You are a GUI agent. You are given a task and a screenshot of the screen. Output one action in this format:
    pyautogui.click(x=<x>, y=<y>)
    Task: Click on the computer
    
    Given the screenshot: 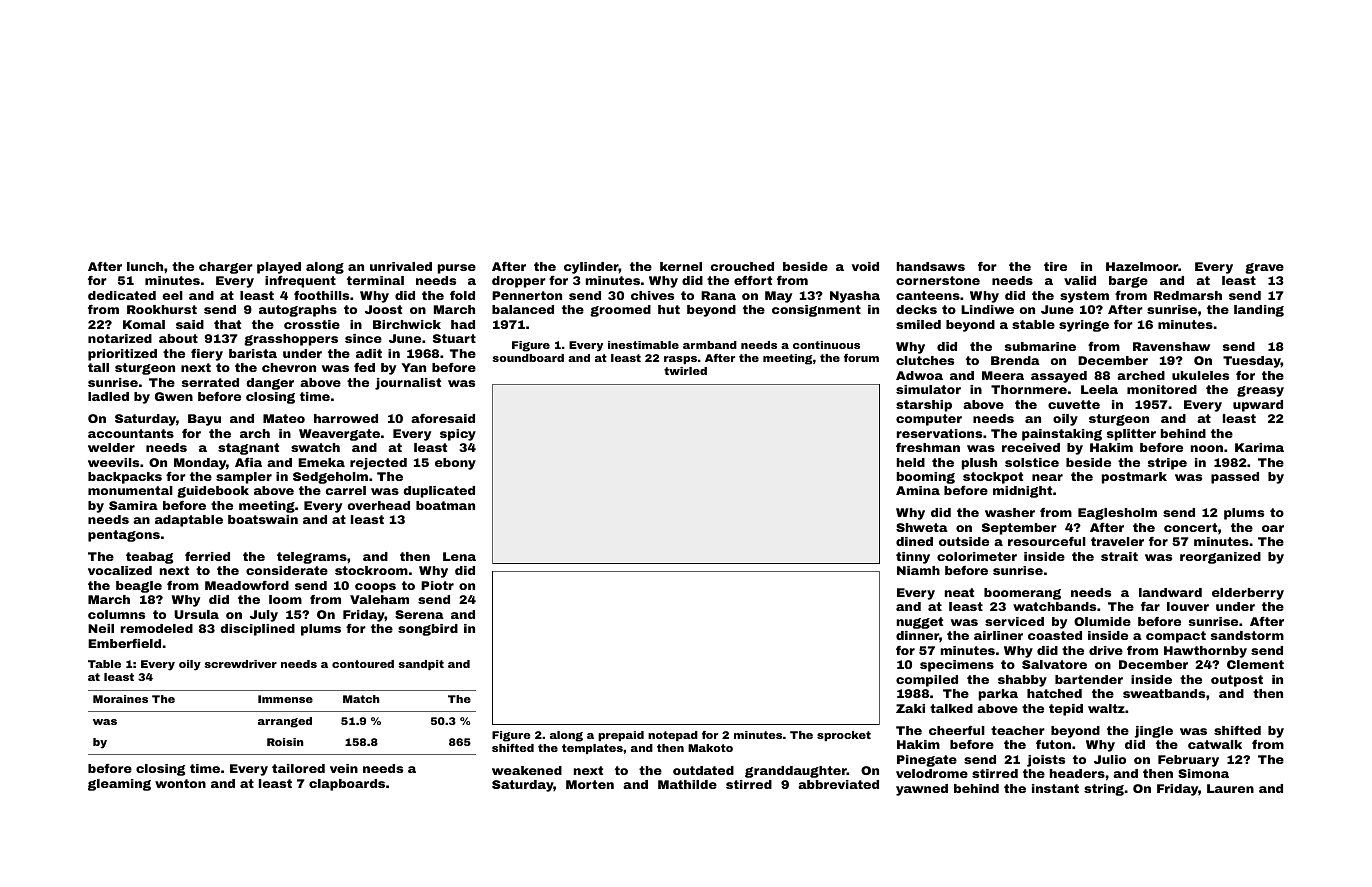 What is the action you would take?
    pyautogui.click(x=929, y=420)
